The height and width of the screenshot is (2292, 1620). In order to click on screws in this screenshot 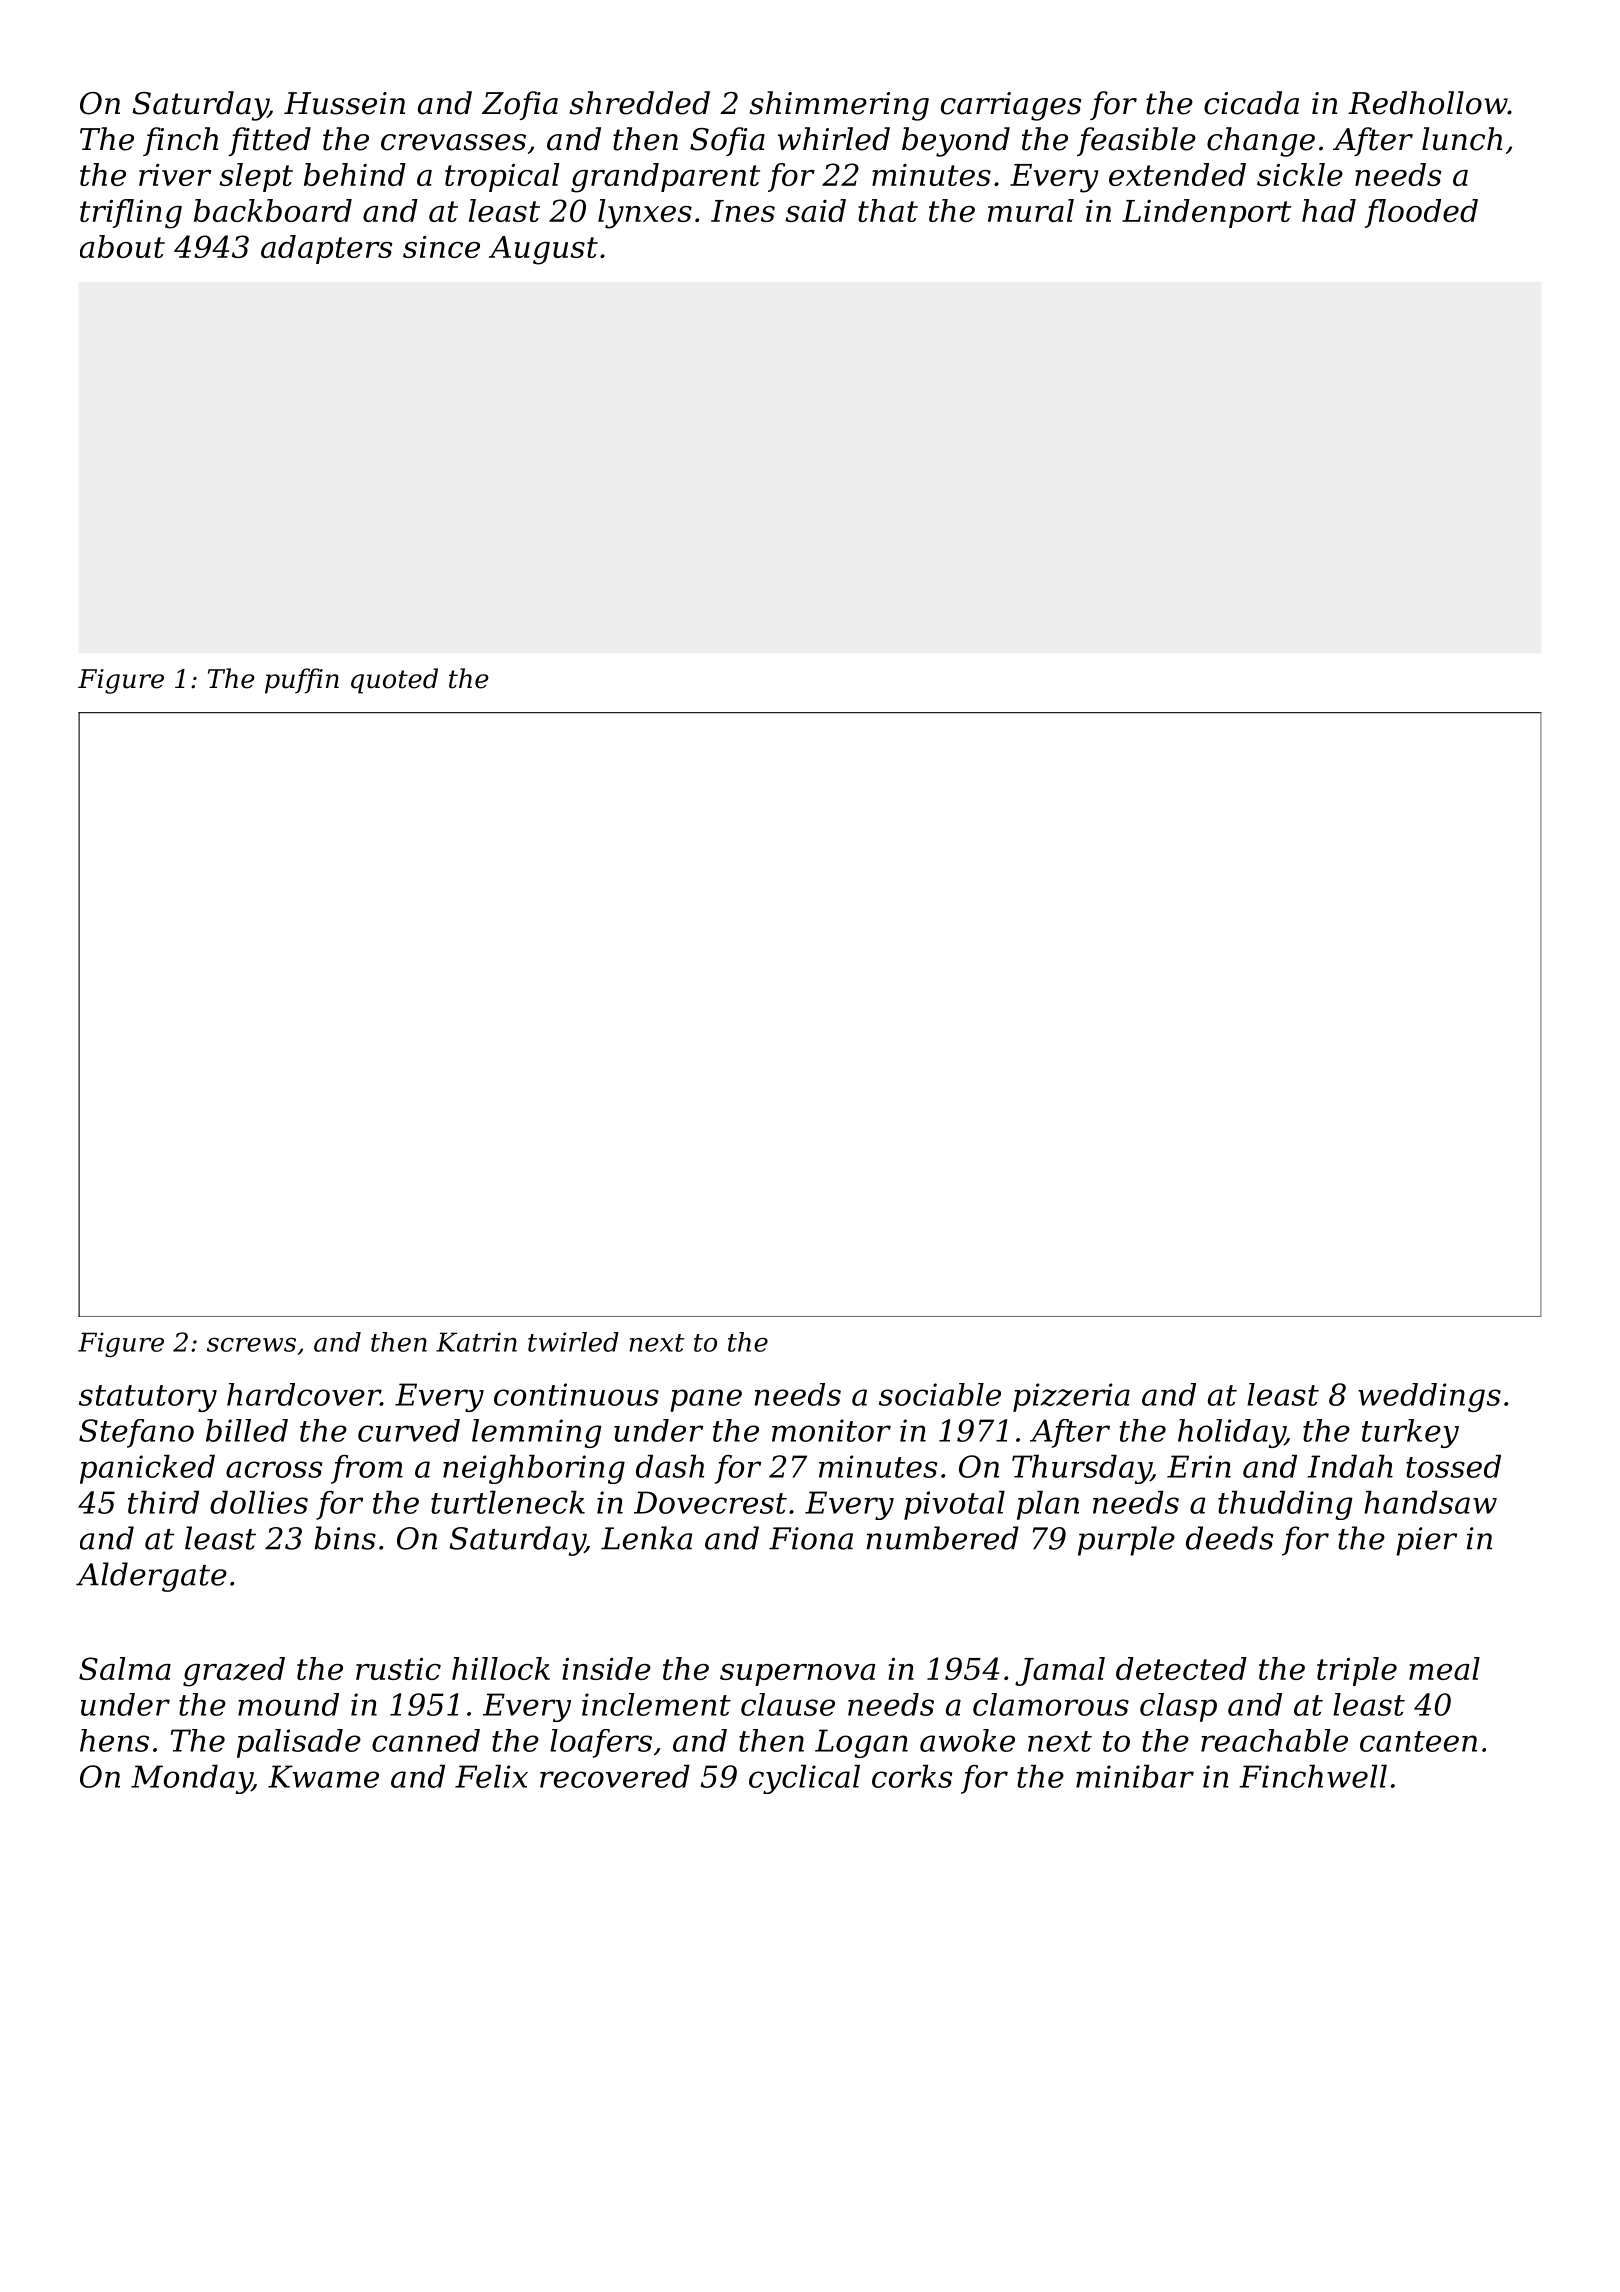, I will do `click(251, 1345)`.
